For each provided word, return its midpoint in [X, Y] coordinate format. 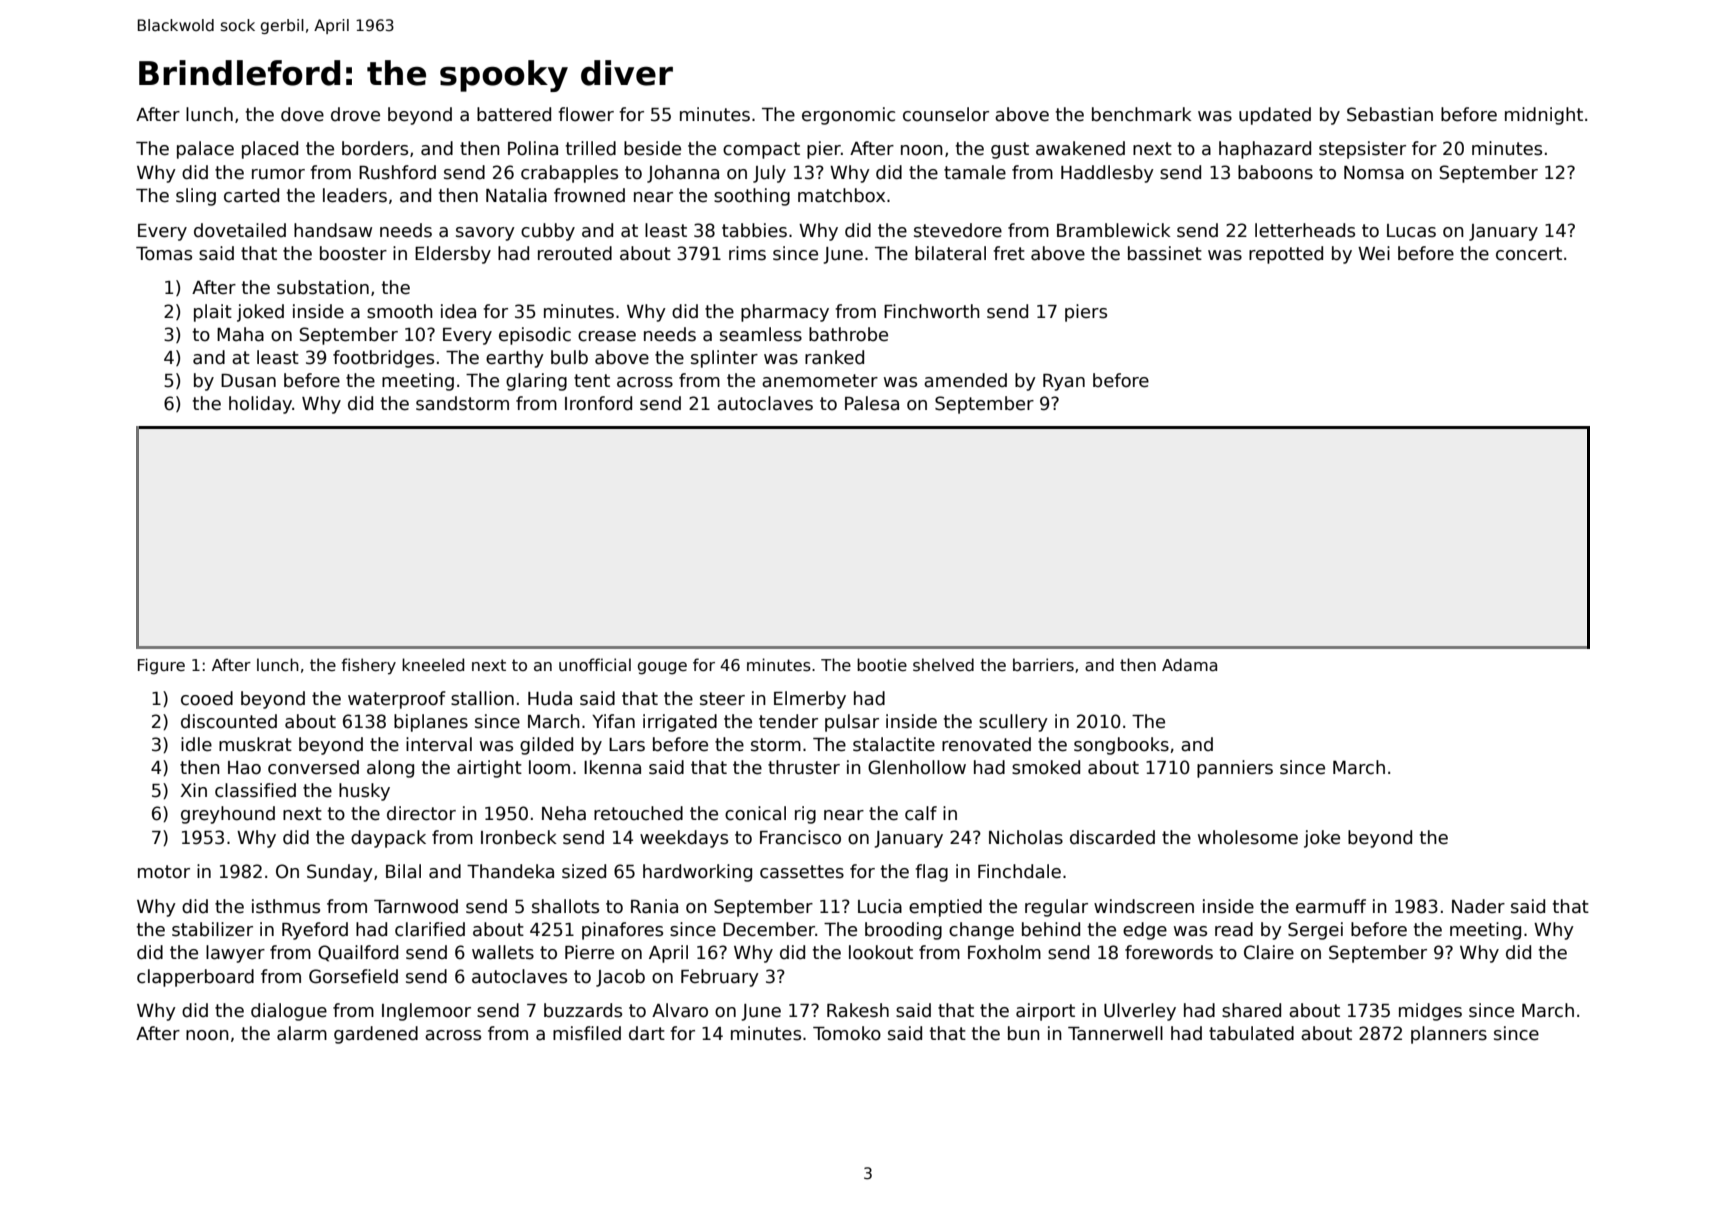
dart [647, 1033]
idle [196, 744]
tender [788, 721]
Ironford [598, 403]
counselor [946, 114]
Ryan [1064, 382]
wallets [503, 952]
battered [514, 114]
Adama [1189, 665]
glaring [536, 382]
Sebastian [1390, 114]
